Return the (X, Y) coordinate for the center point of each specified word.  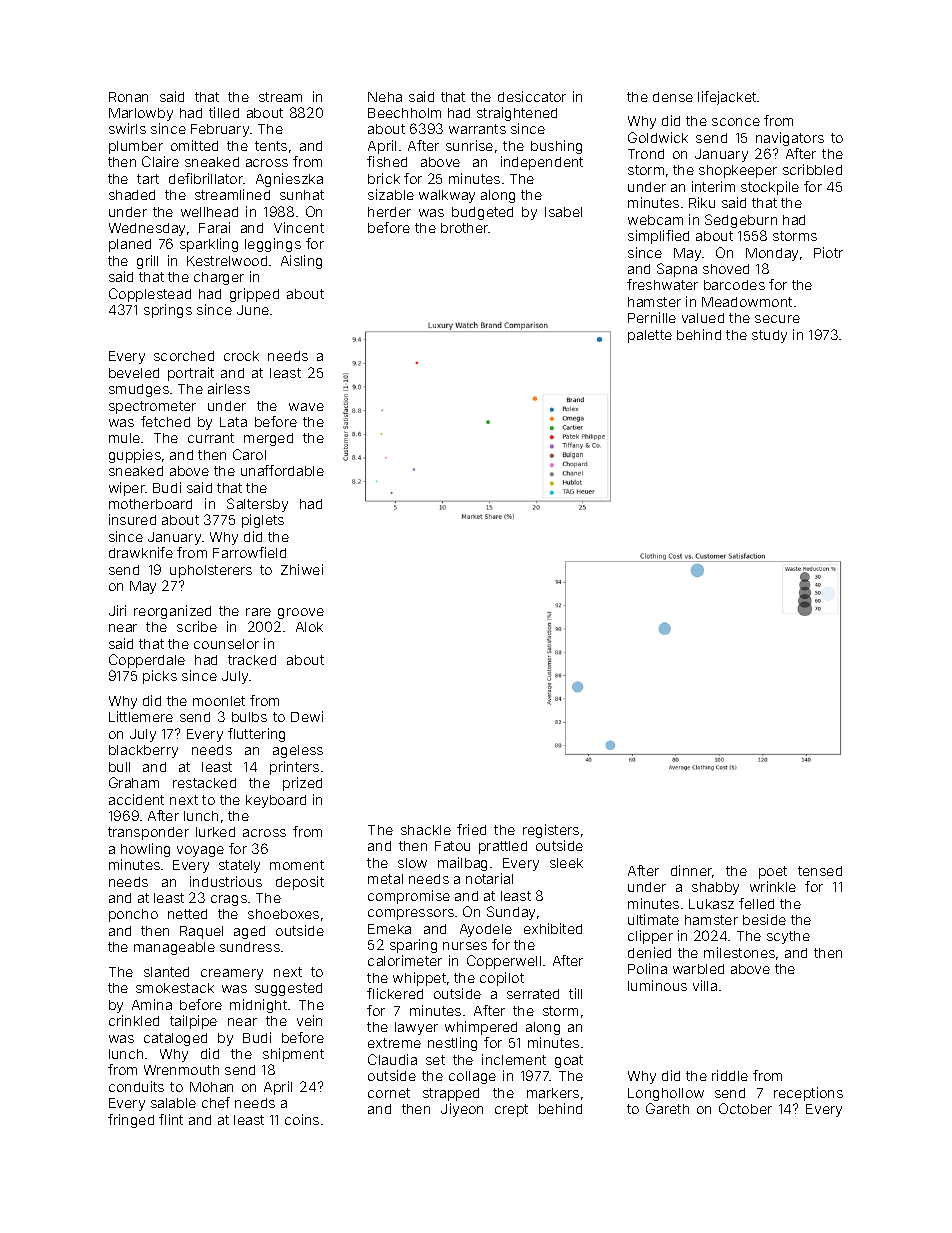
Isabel (563, 212)
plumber (136, 147)
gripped (254, 295)
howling (145, 850)
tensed (820, 871)
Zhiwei (302, 569)
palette (650, 336)
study (769, 336)
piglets (263, 521)
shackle (426, 830)
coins (302, 1119)
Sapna (677, 270)
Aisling (301, 262)
